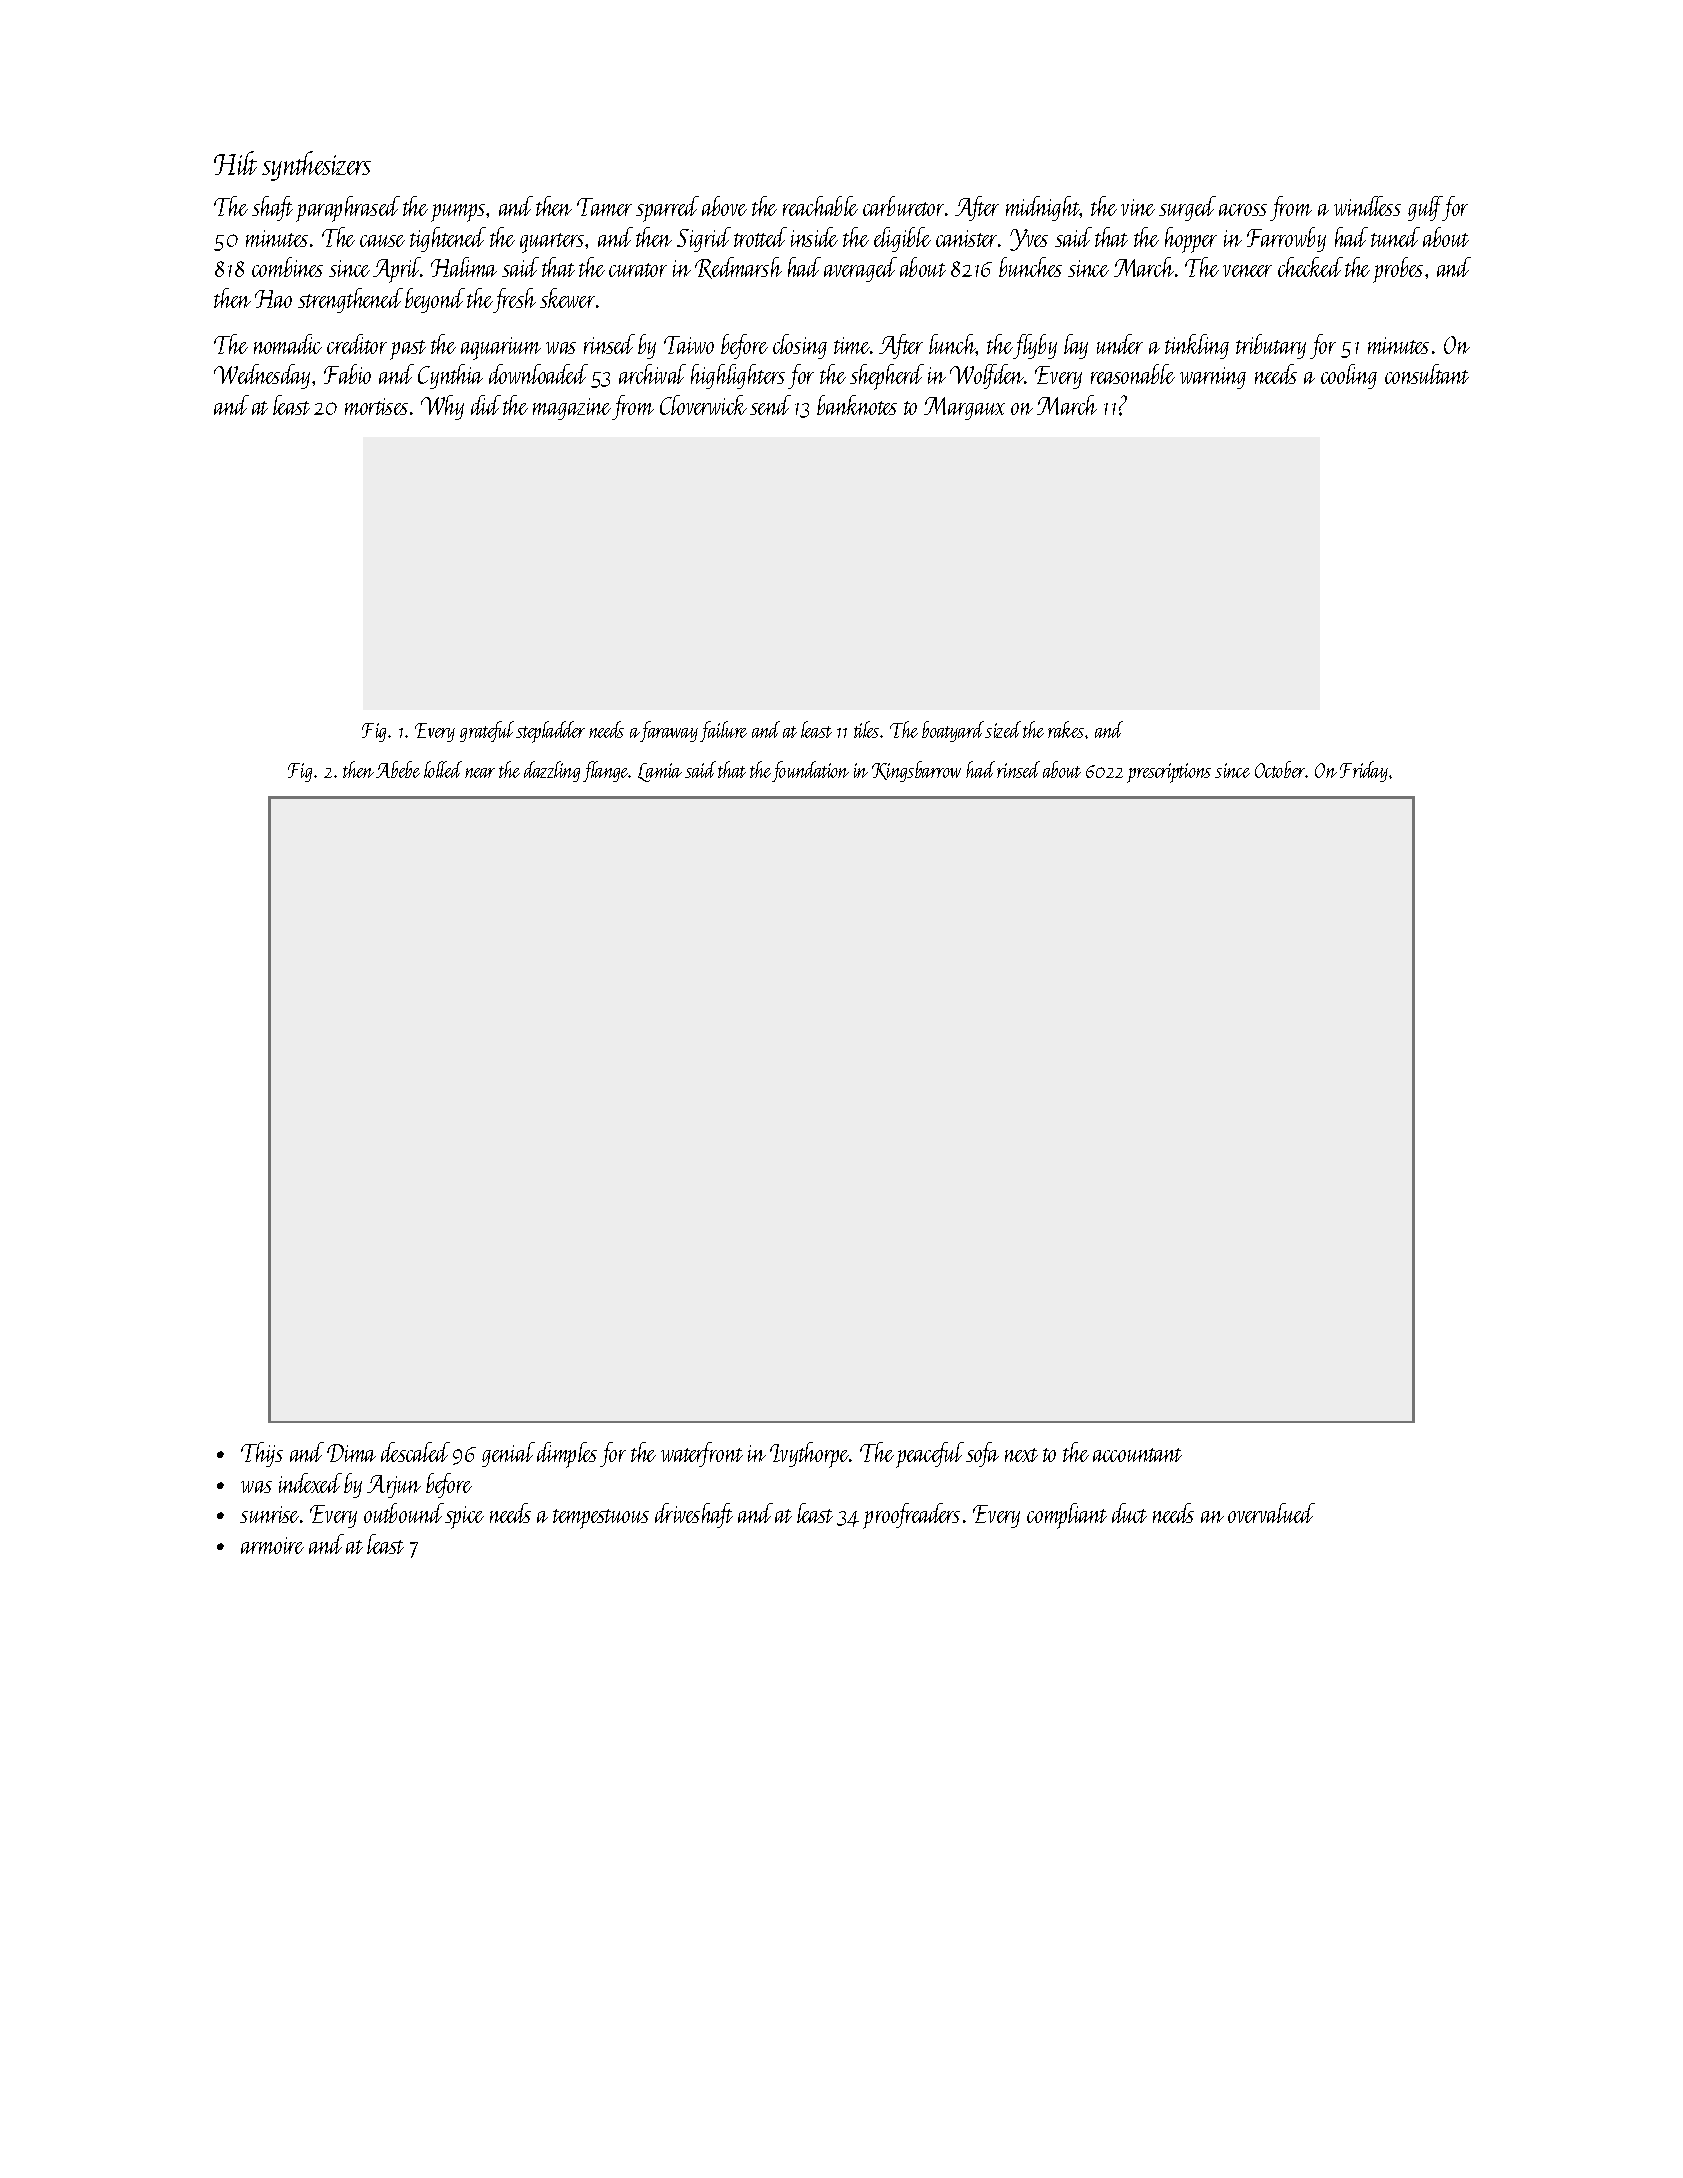  What do you see at coordinates (820, 206) in the screenshot?
I see `reachable` at bounding box center [820, 206].
